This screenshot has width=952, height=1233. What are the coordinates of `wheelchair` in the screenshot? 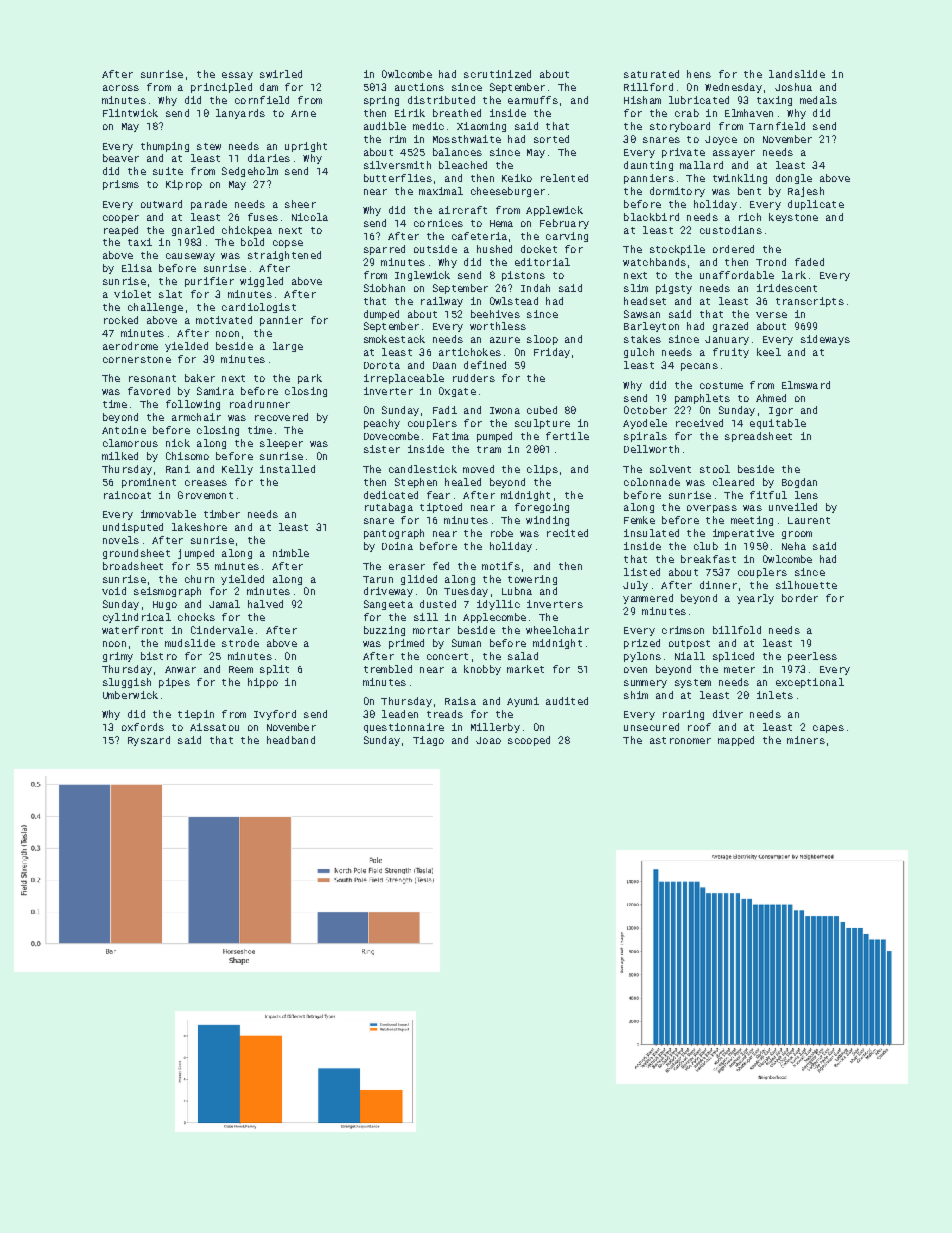 It's located at (557, 630).
